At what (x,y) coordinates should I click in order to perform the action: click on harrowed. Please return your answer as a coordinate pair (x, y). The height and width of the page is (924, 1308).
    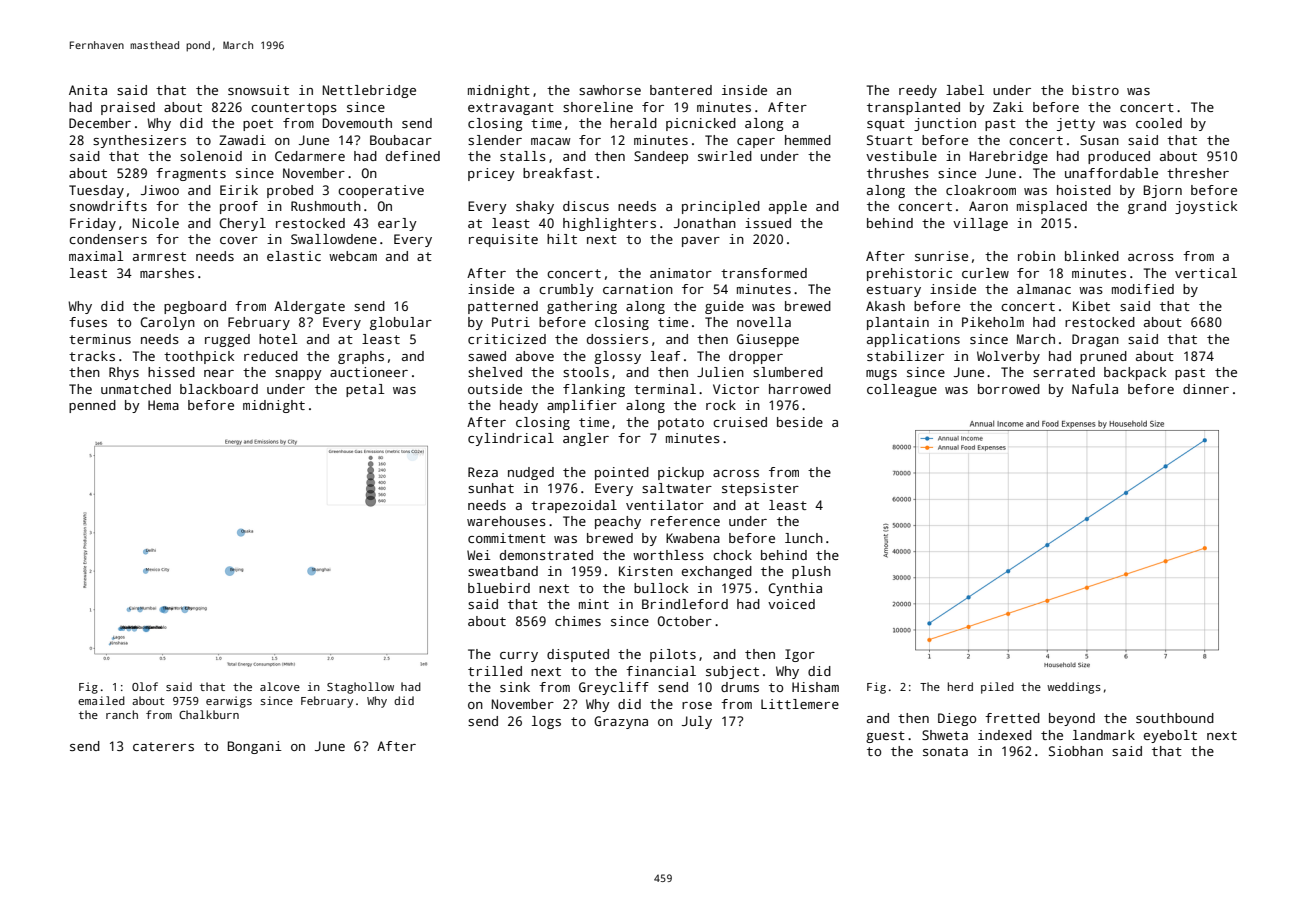
    Looking at the image, I should click on (800, 389).
